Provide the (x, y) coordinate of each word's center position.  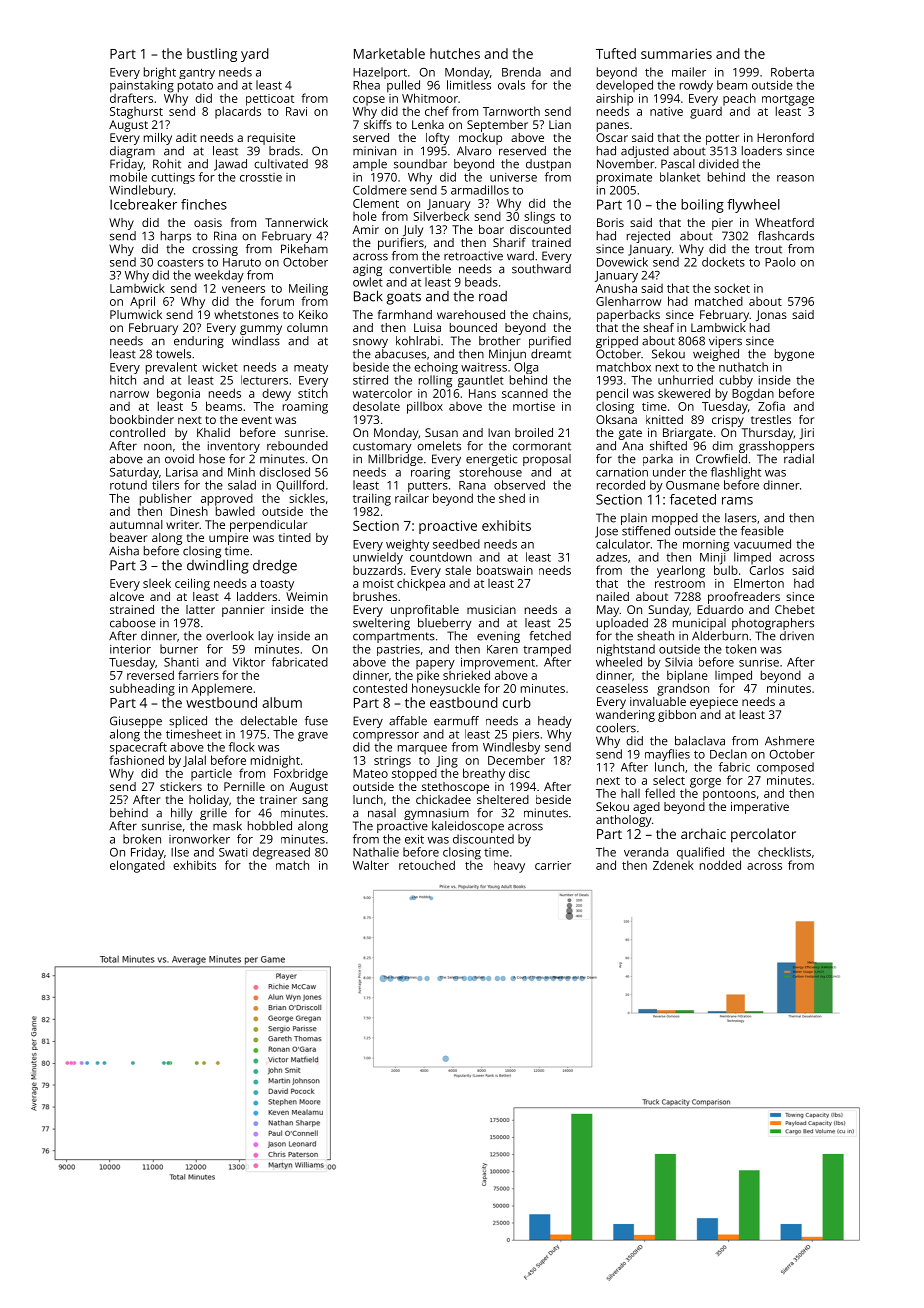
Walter (371, 865)
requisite (271, 139)
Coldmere (380, 190)
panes (613, 127)
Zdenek (673, 865)
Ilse (180, 852)
